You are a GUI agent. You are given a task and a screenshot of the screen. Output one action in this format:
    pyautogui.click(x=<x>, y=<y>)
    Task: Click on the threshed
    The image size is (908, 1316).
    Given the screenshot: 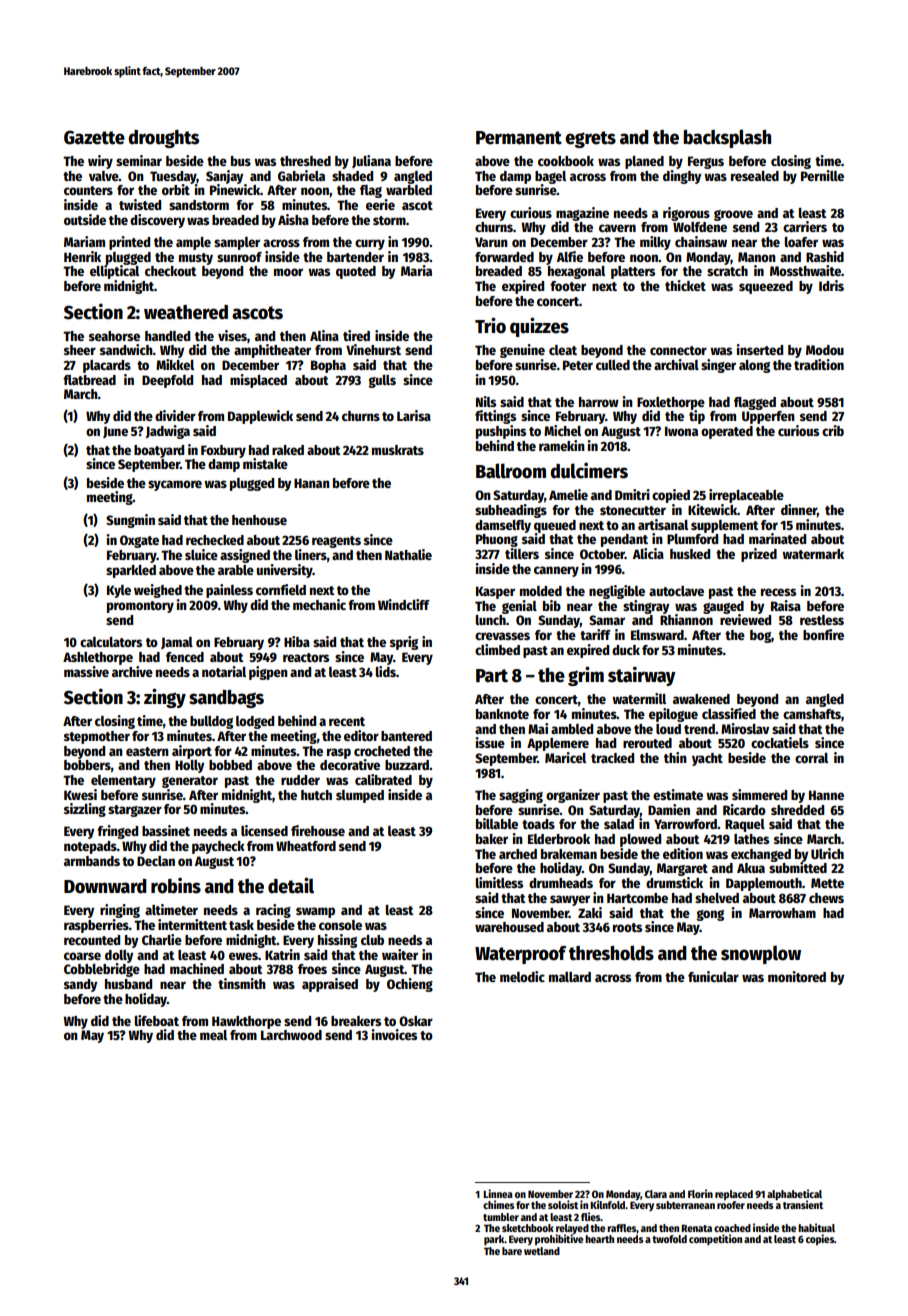 What is the action you would take?
    pyautogui.click(x=305, y=161)
